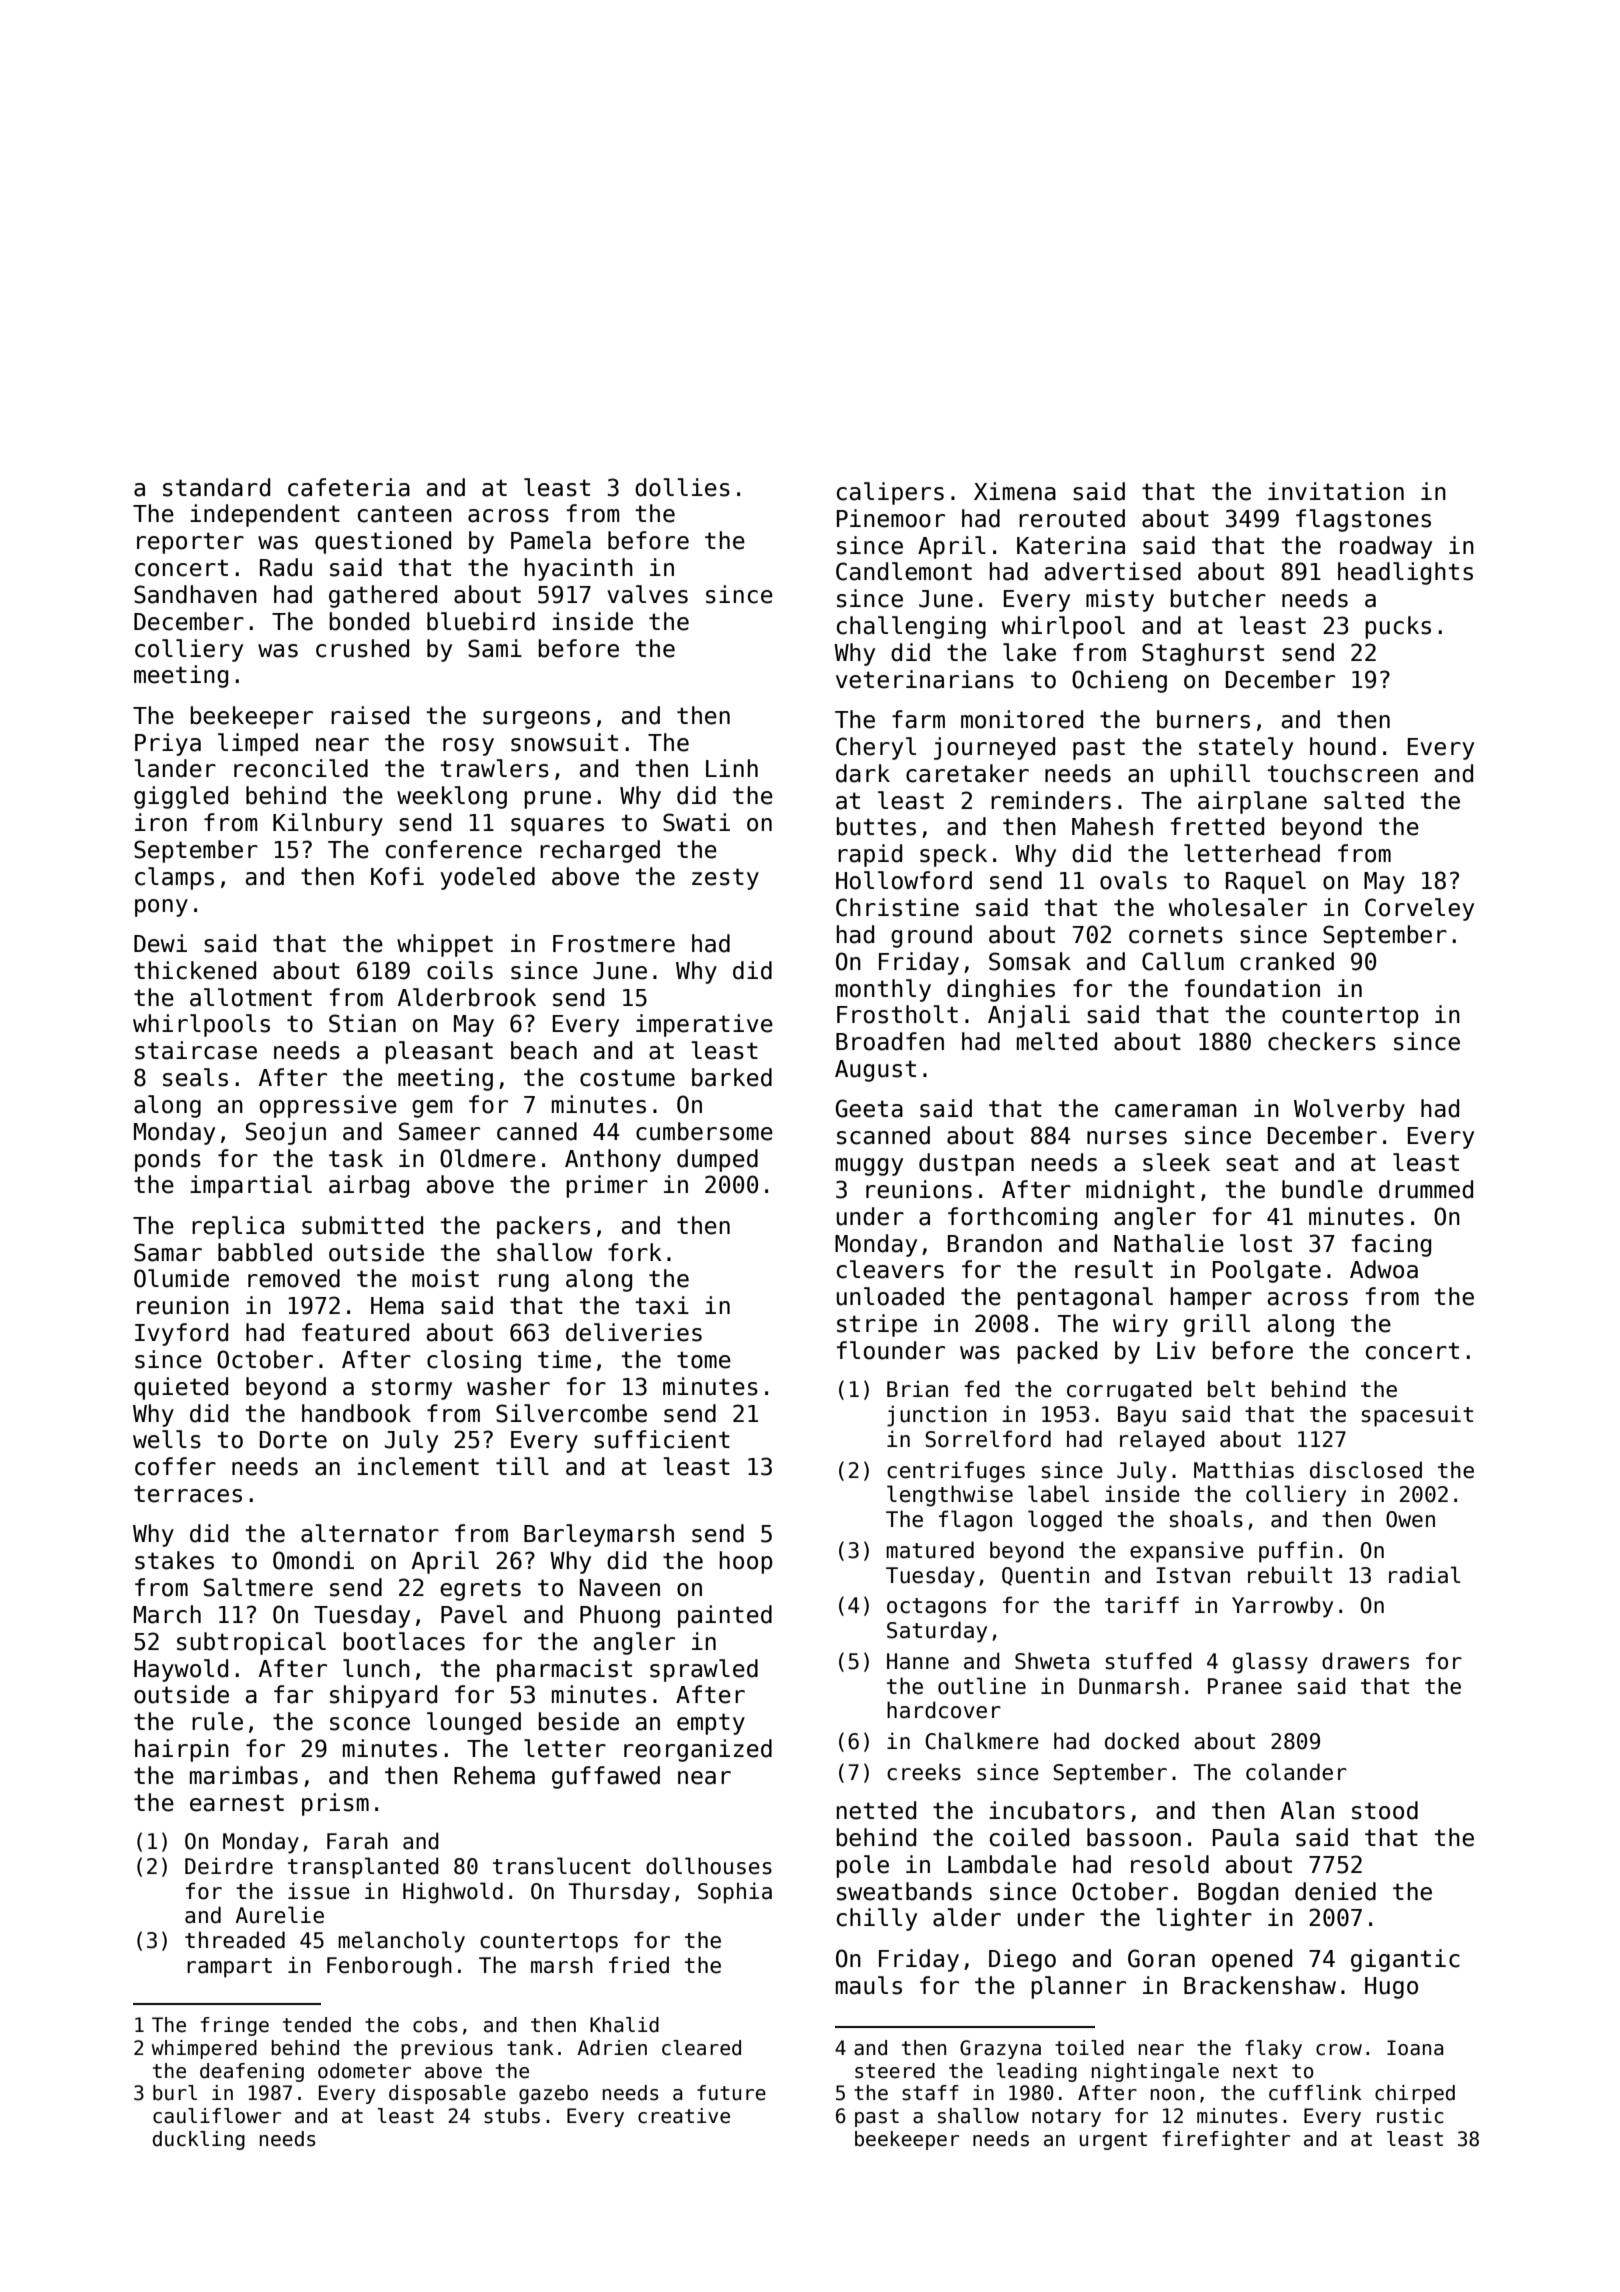 The width and height of the screenshot is (1620, 2292). Describe the element at coordinates (190, 543) in the screenshot. I see `reporter` at that location.
